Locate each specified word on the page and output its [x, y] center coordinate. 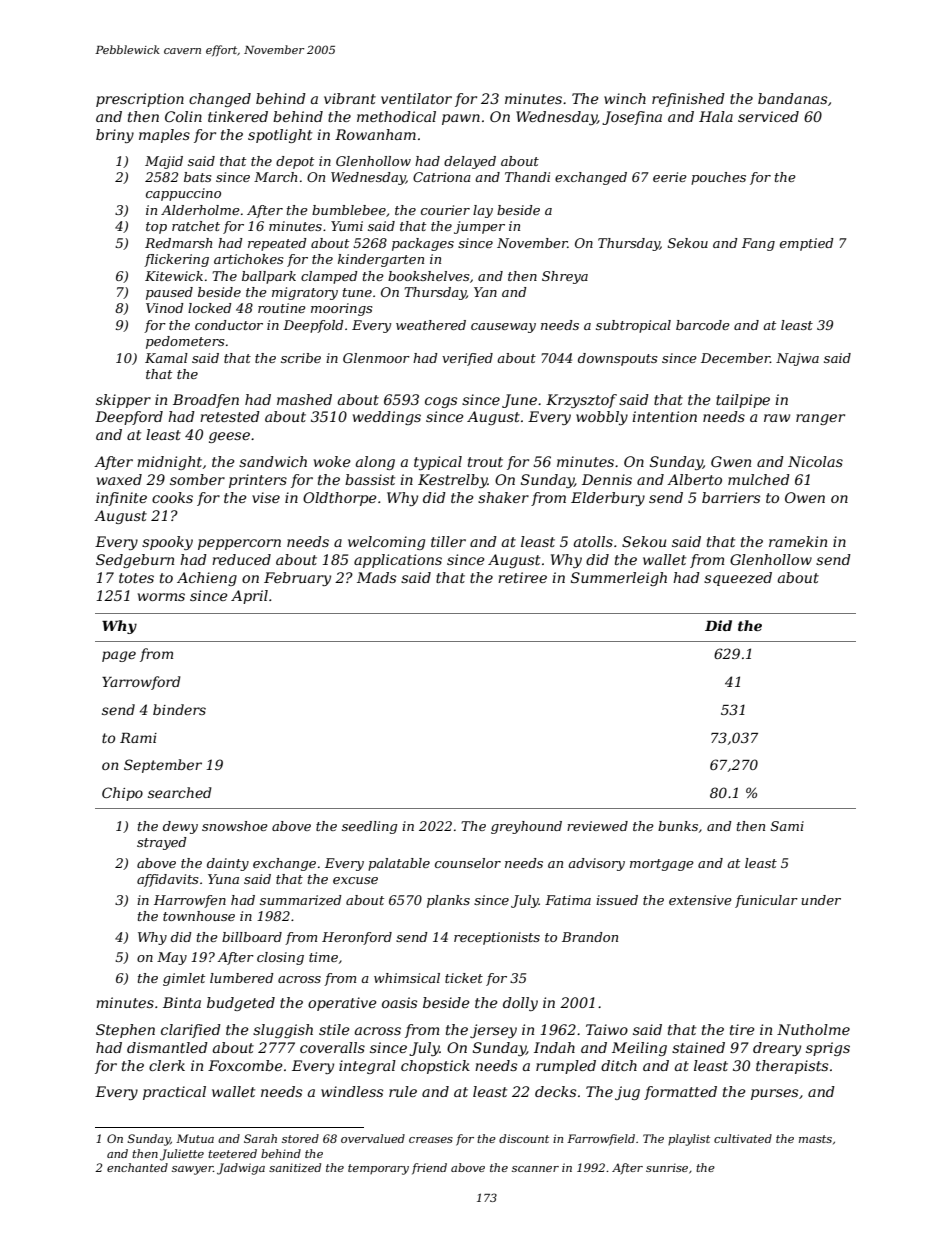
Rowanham [375, 134]
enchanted [137, 1167]
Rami [138, 738]
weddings [387, 418]
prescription [140, 100]
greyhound [526, 827]
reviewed [597, 826]
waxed [119, 479]
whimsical [407, 978]
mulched [759, 479]
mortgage [662, 865]
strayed [162, 843]
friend [429, 1169]
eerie [670, 177]
